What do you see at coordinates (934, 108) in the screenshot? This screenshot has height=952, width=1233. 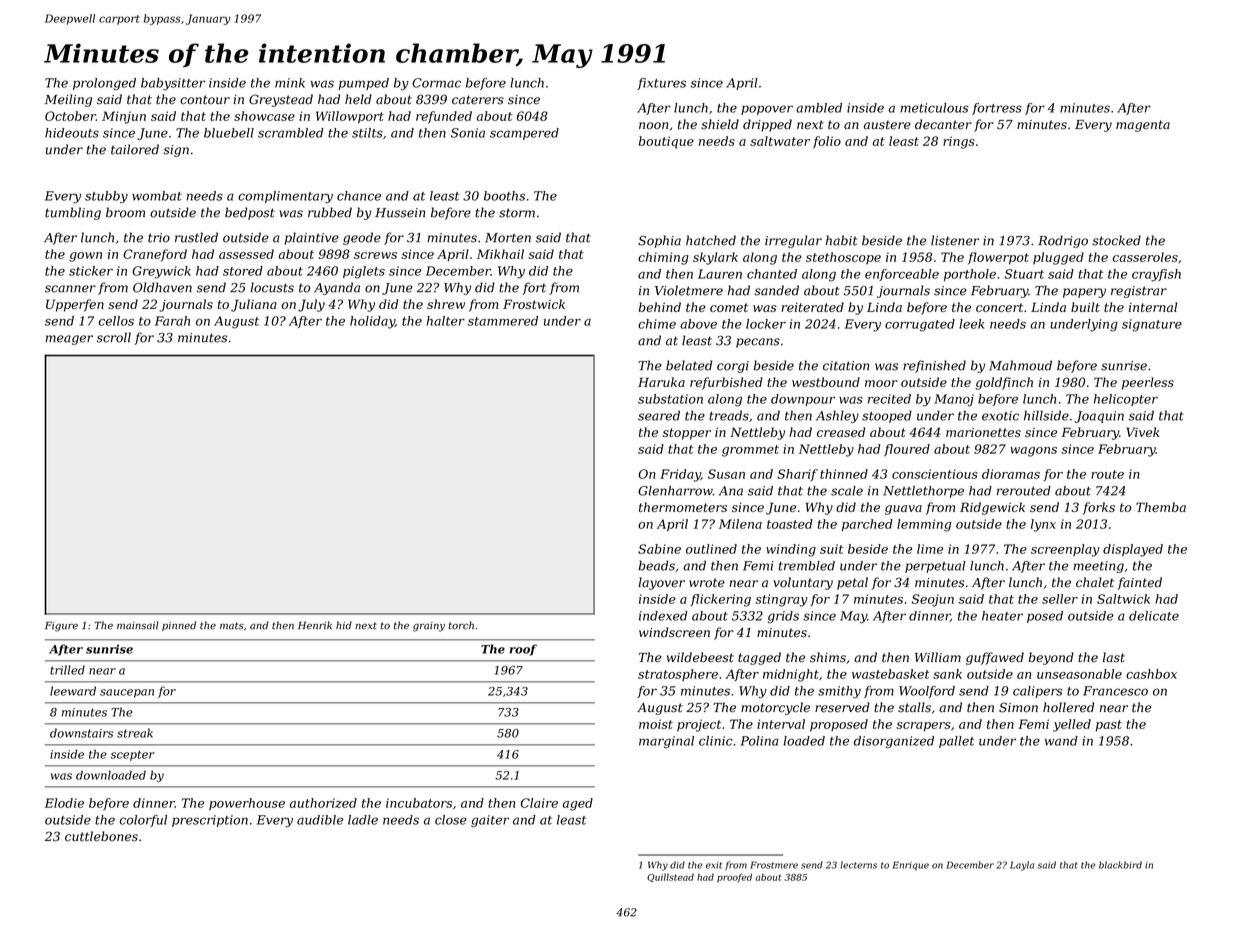 I see `meticulous` at bounding box center [934, 108].
